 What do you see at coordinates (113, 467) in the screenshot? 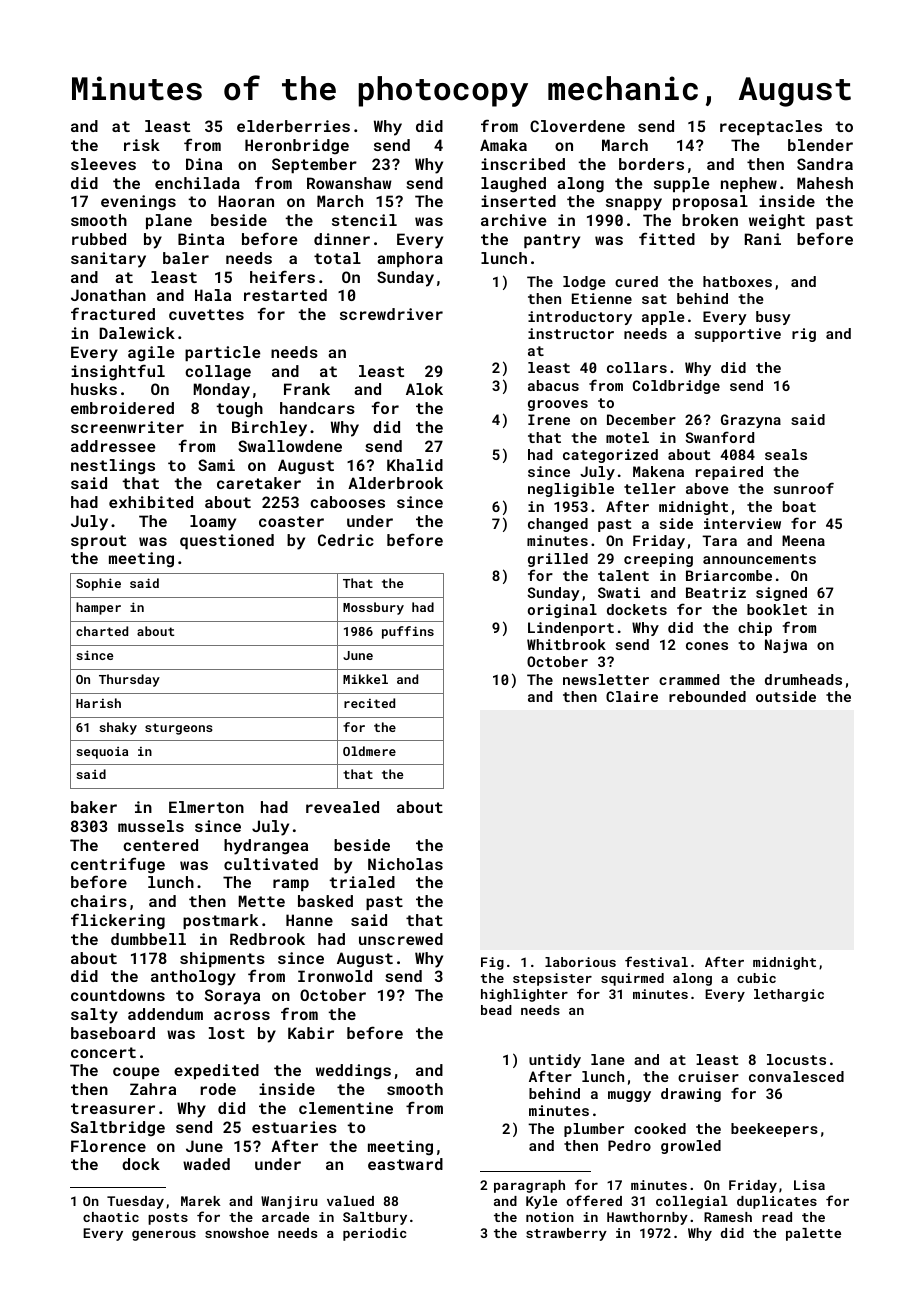
I see `nestlings` at bounding box center [113, 467].
